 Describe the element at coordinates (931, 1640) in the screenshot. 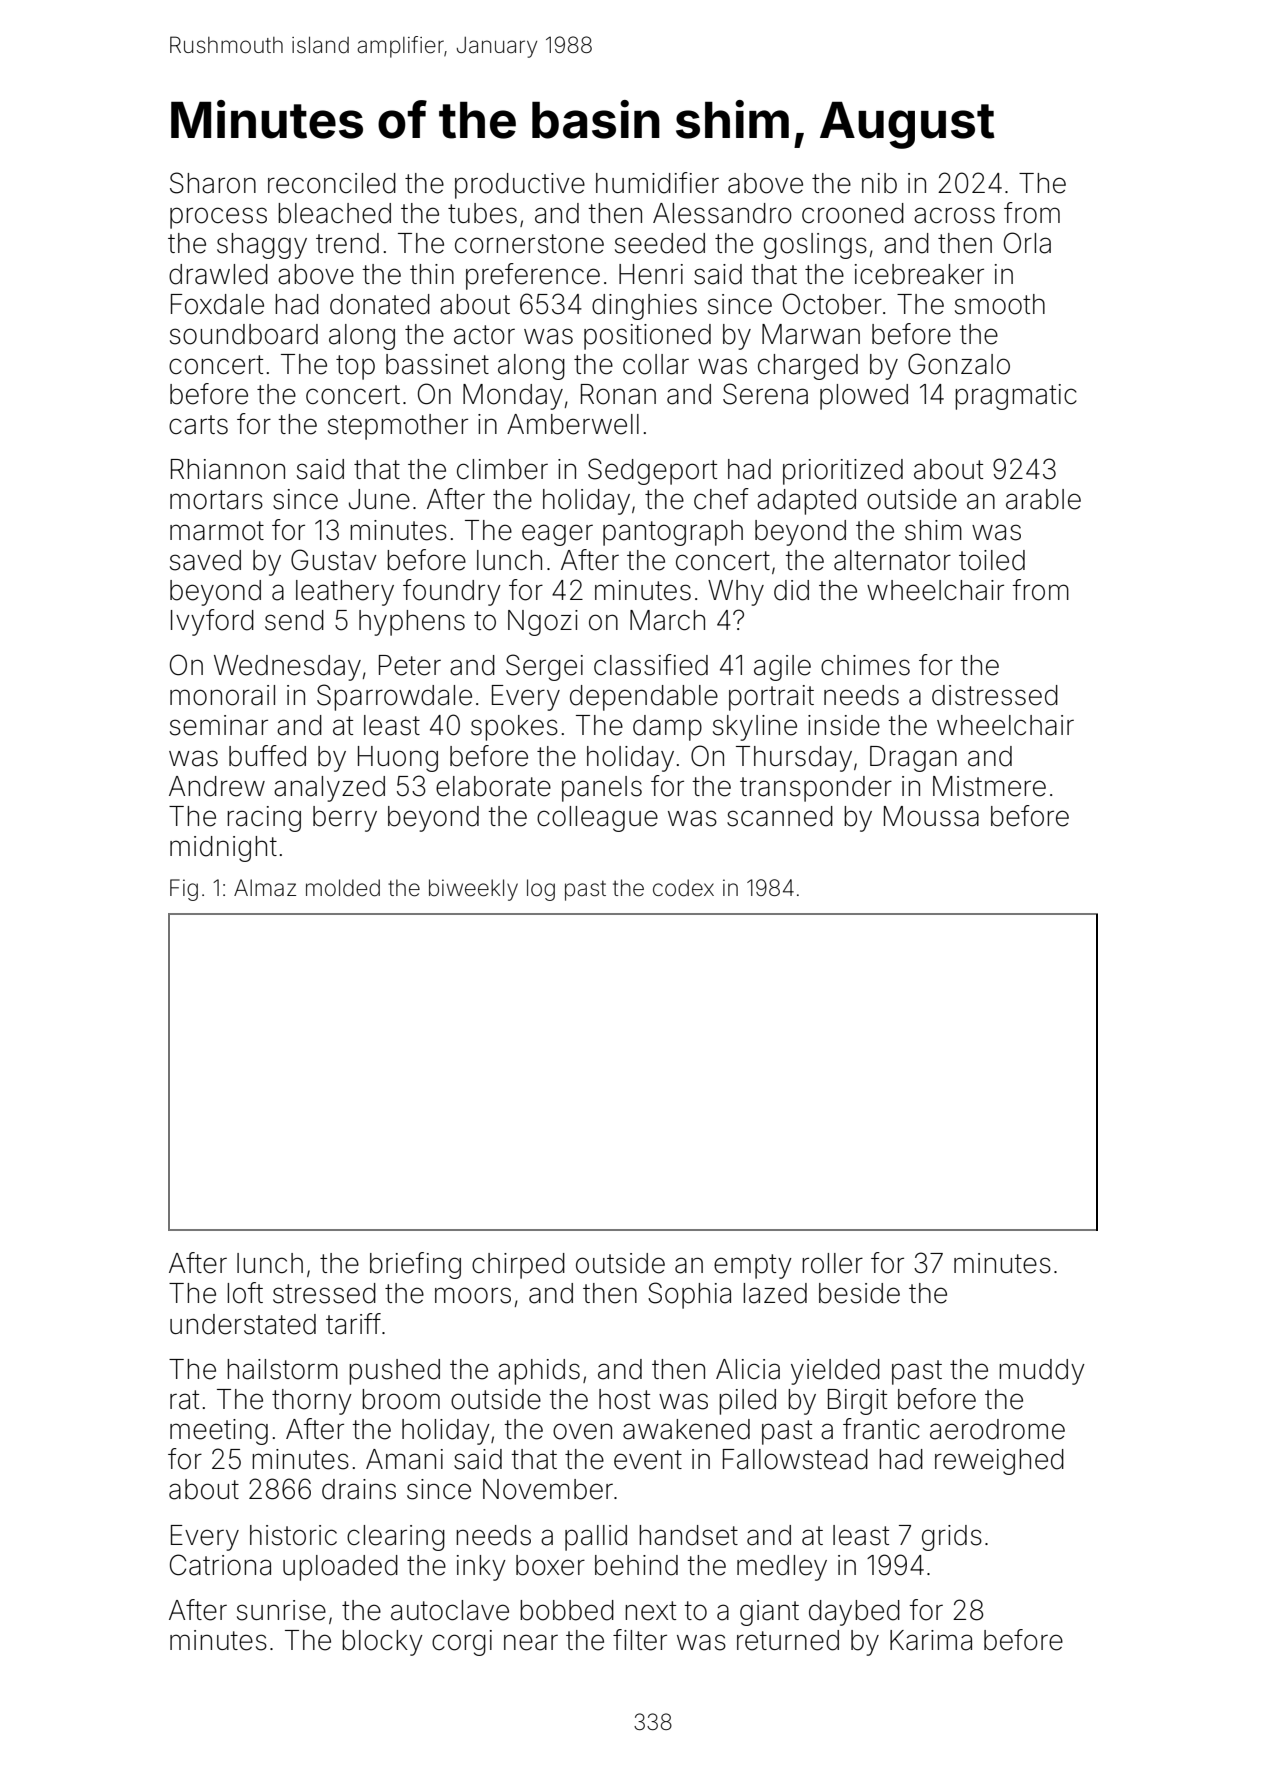

I see `Karima` at that location.
